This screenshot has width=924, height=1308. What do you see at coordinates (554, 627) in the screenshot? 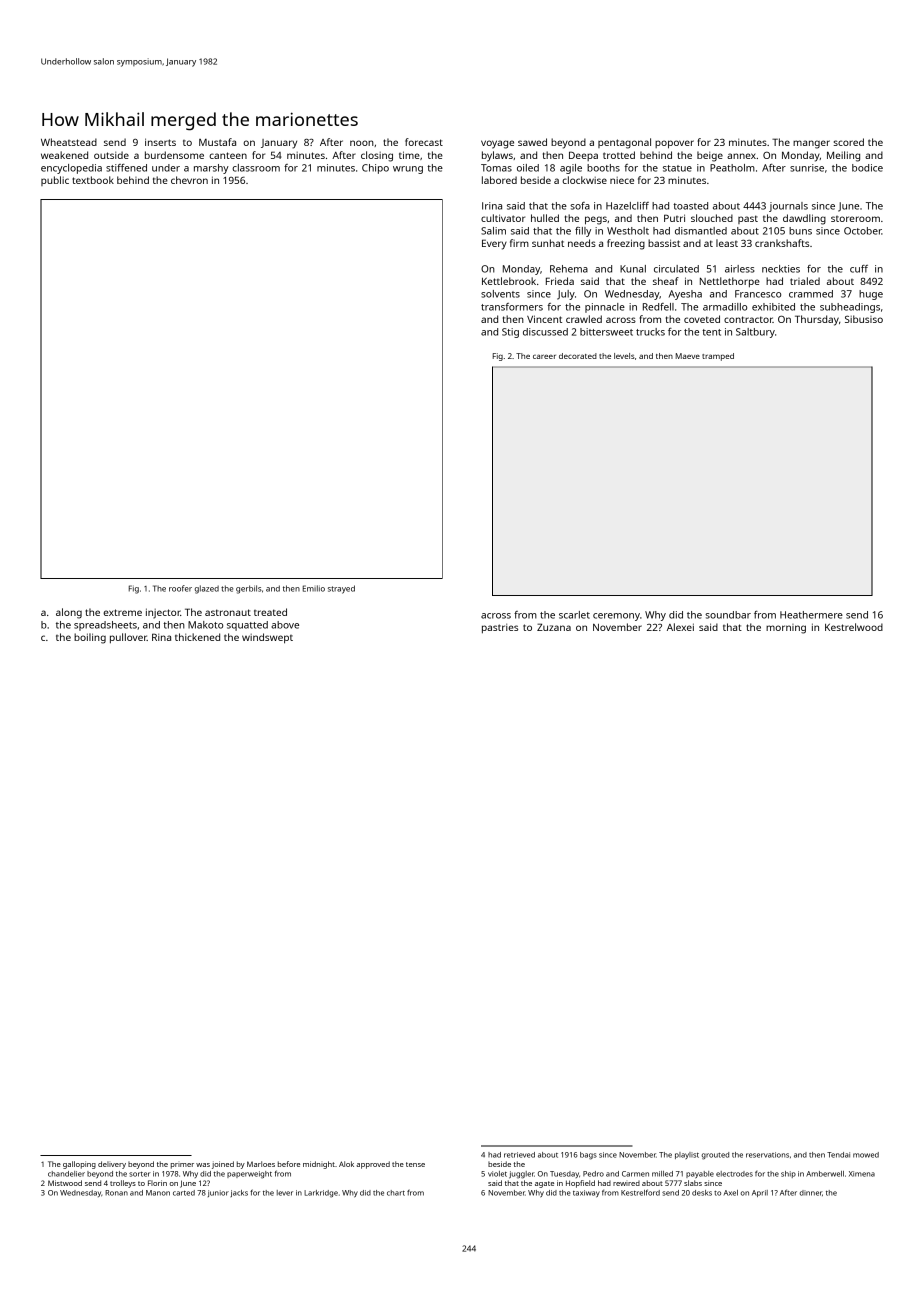
I see `Zuzana` at bounding box center [554, 627].
